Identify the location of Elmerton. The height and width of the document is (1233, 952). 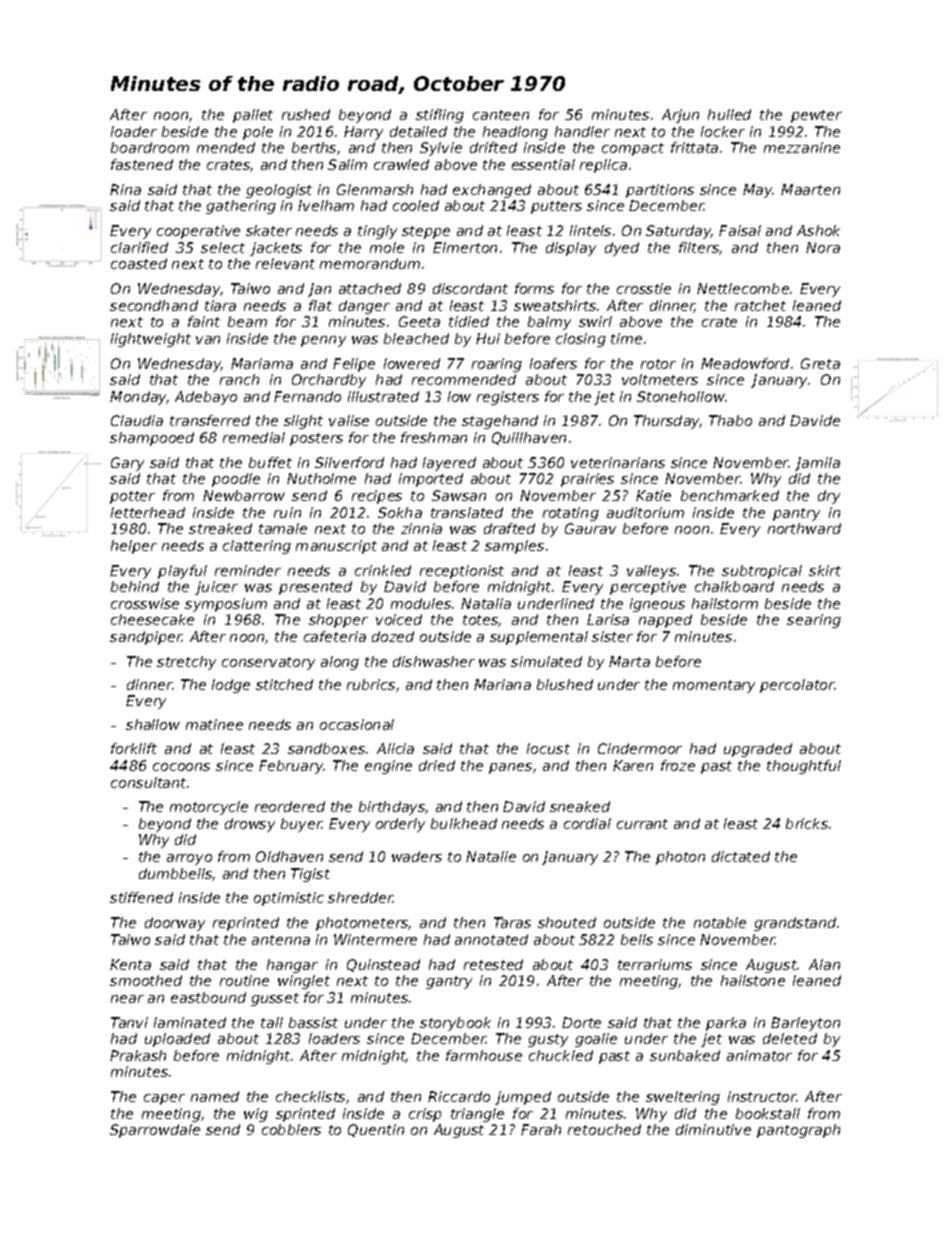
(465, 247).
